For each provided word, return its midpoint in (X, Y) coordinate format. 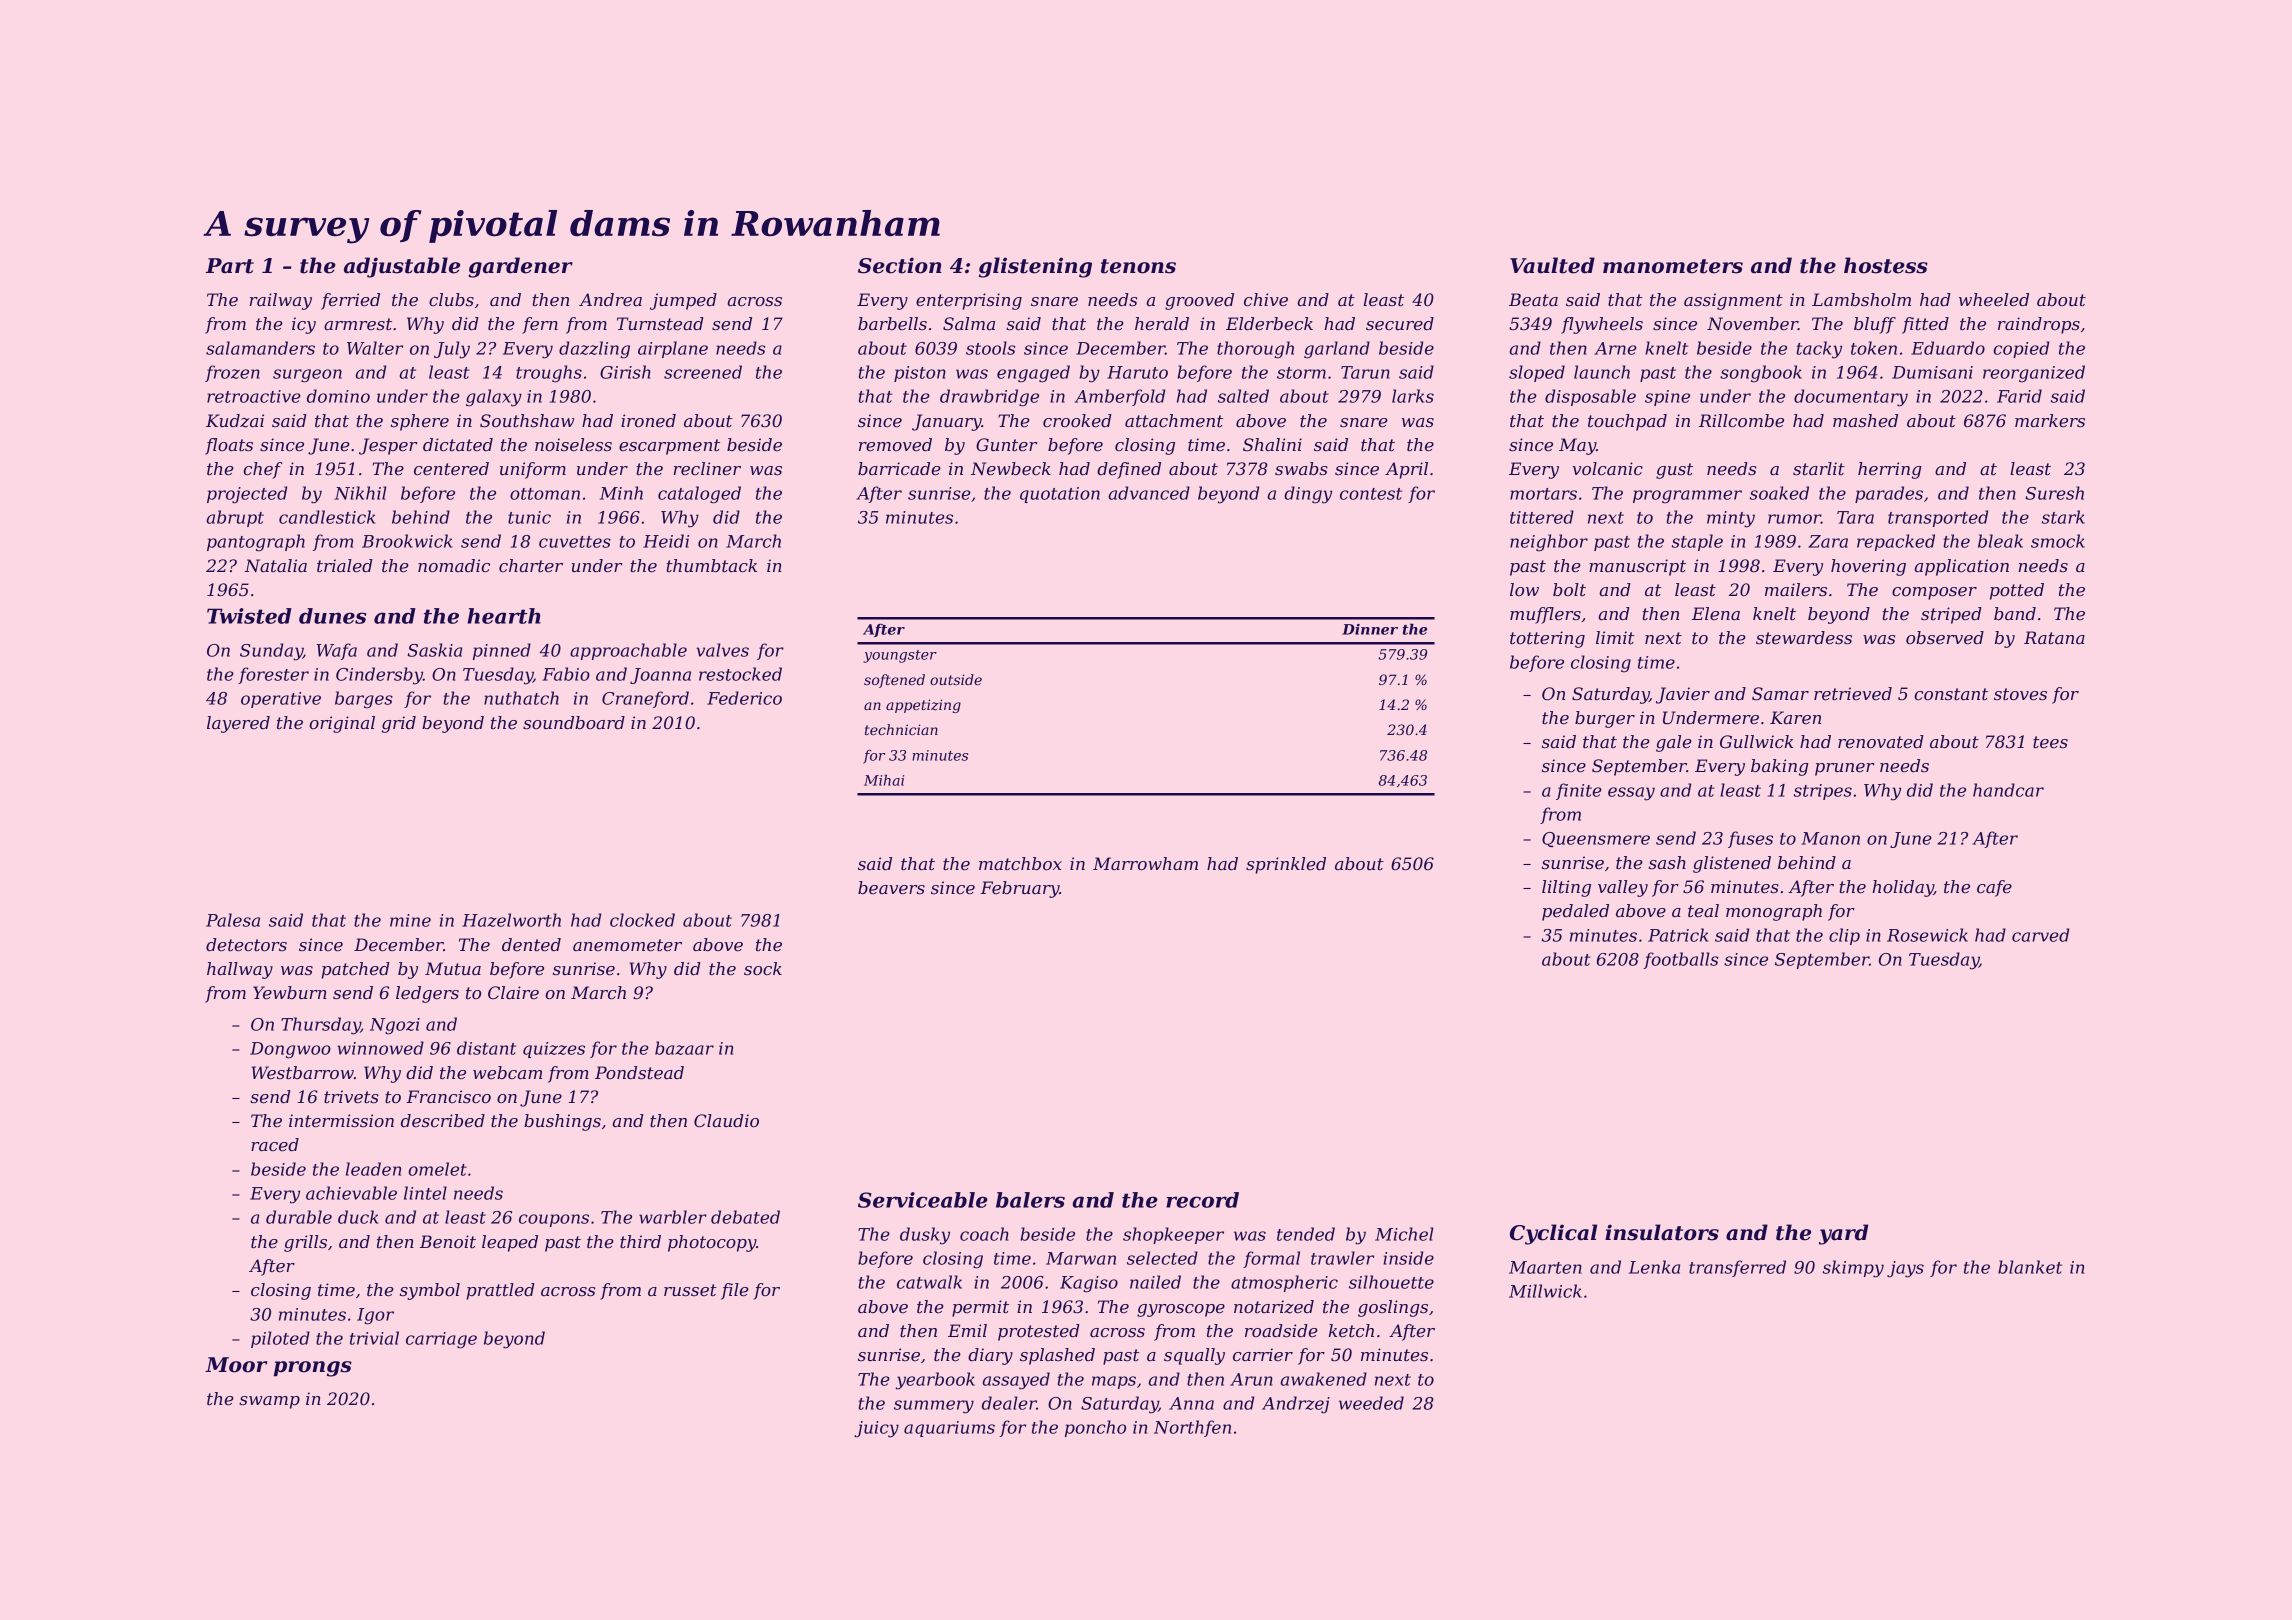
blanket (2030, 1267)
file (735, 1291)
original (342, 724)
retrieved (1853, 694)
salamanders (260, 348)
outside (956, 679)
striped (1951, 615)
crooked (1077, 420)
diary (990, 1356)
